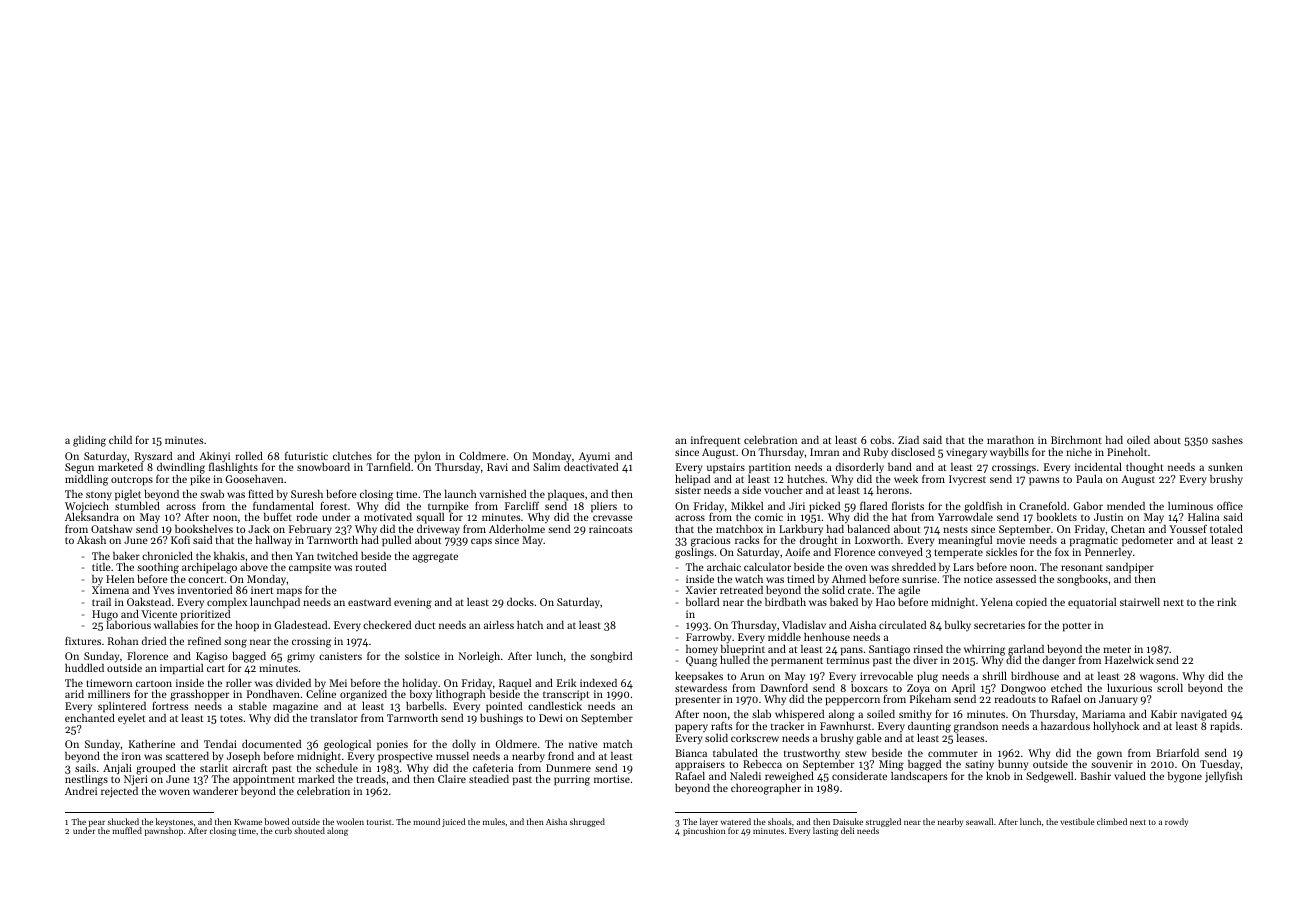  I want to click on Mariama, so click(1103, 714).
